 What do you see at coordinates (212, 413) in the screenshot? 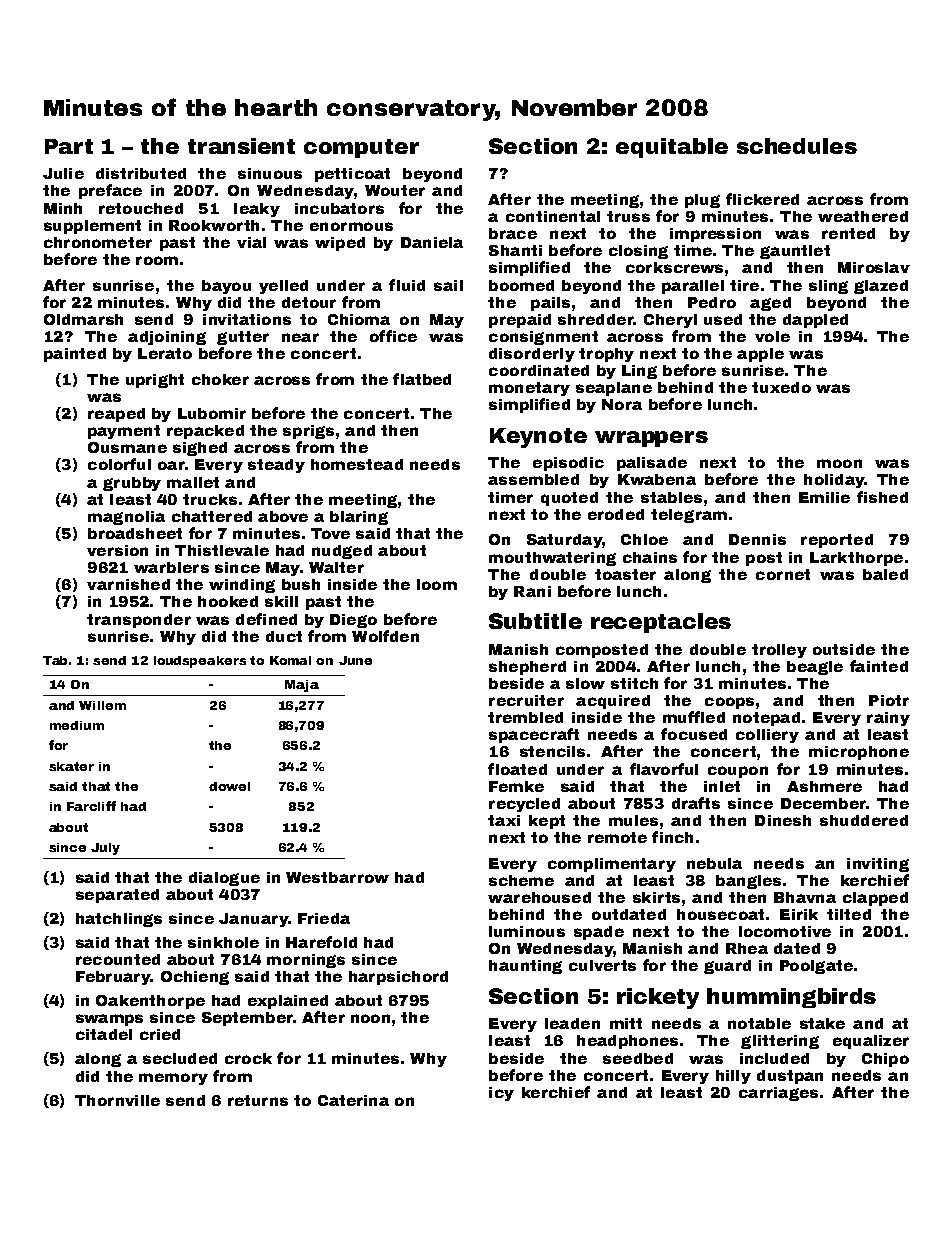
I see `Lubomir` at bounding box center [212, 413].
